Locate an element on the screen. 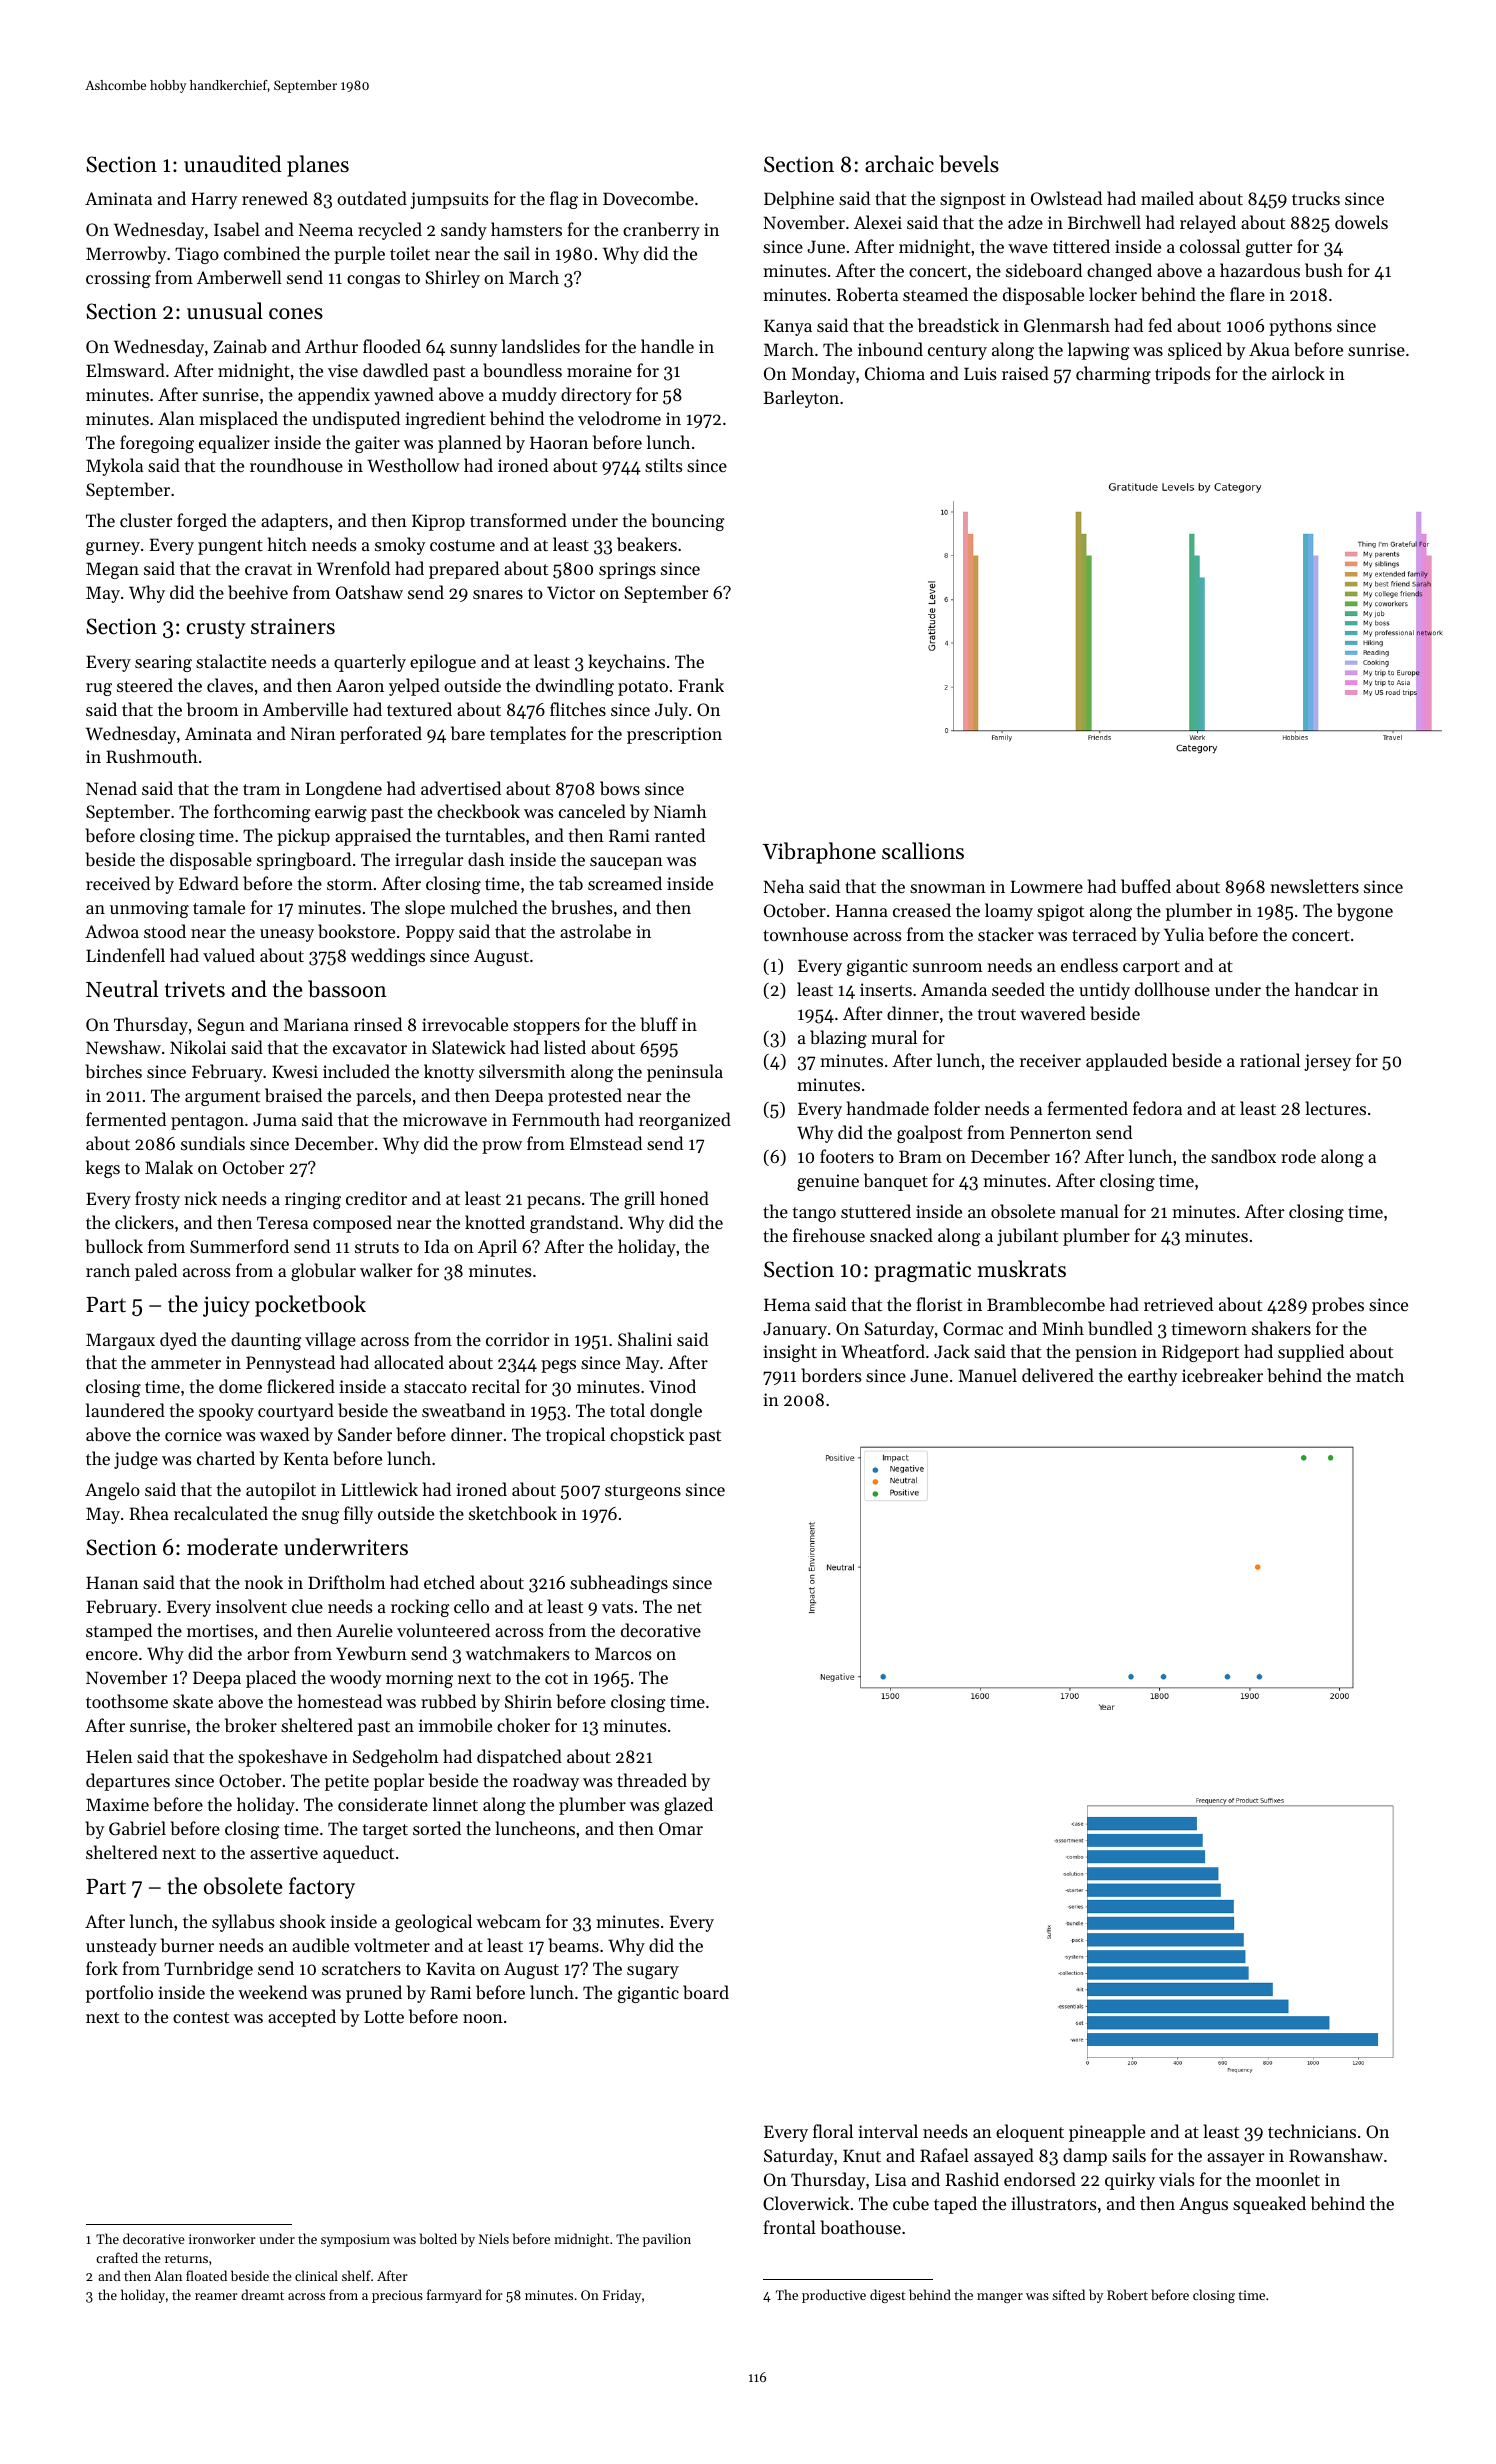 This screenshot has height=2464, width=1496. trucks is located at coordinates (1316, 198).
